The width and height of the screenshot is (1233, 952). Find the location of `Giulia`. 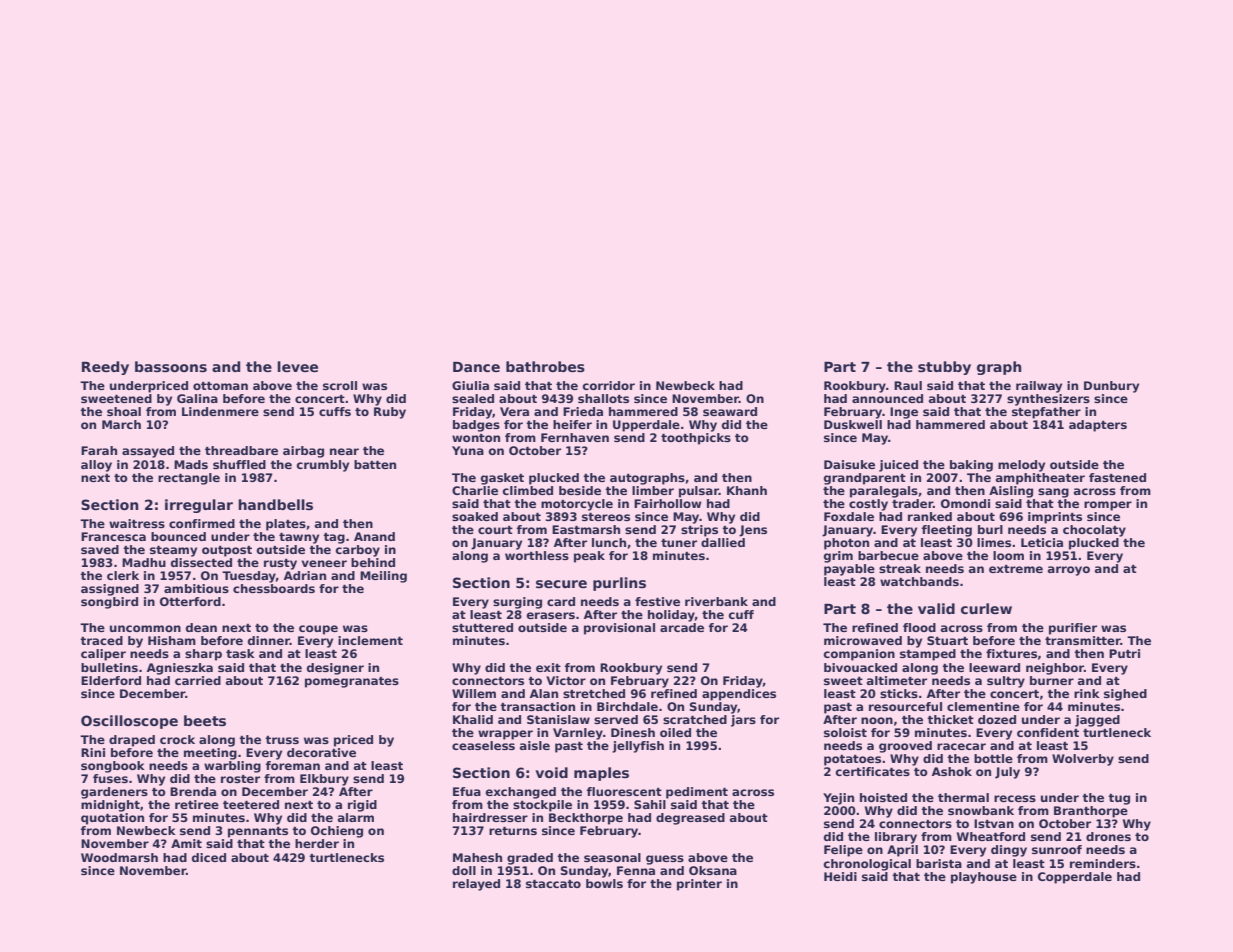

Giulia is located at coordinates (470, 385).
